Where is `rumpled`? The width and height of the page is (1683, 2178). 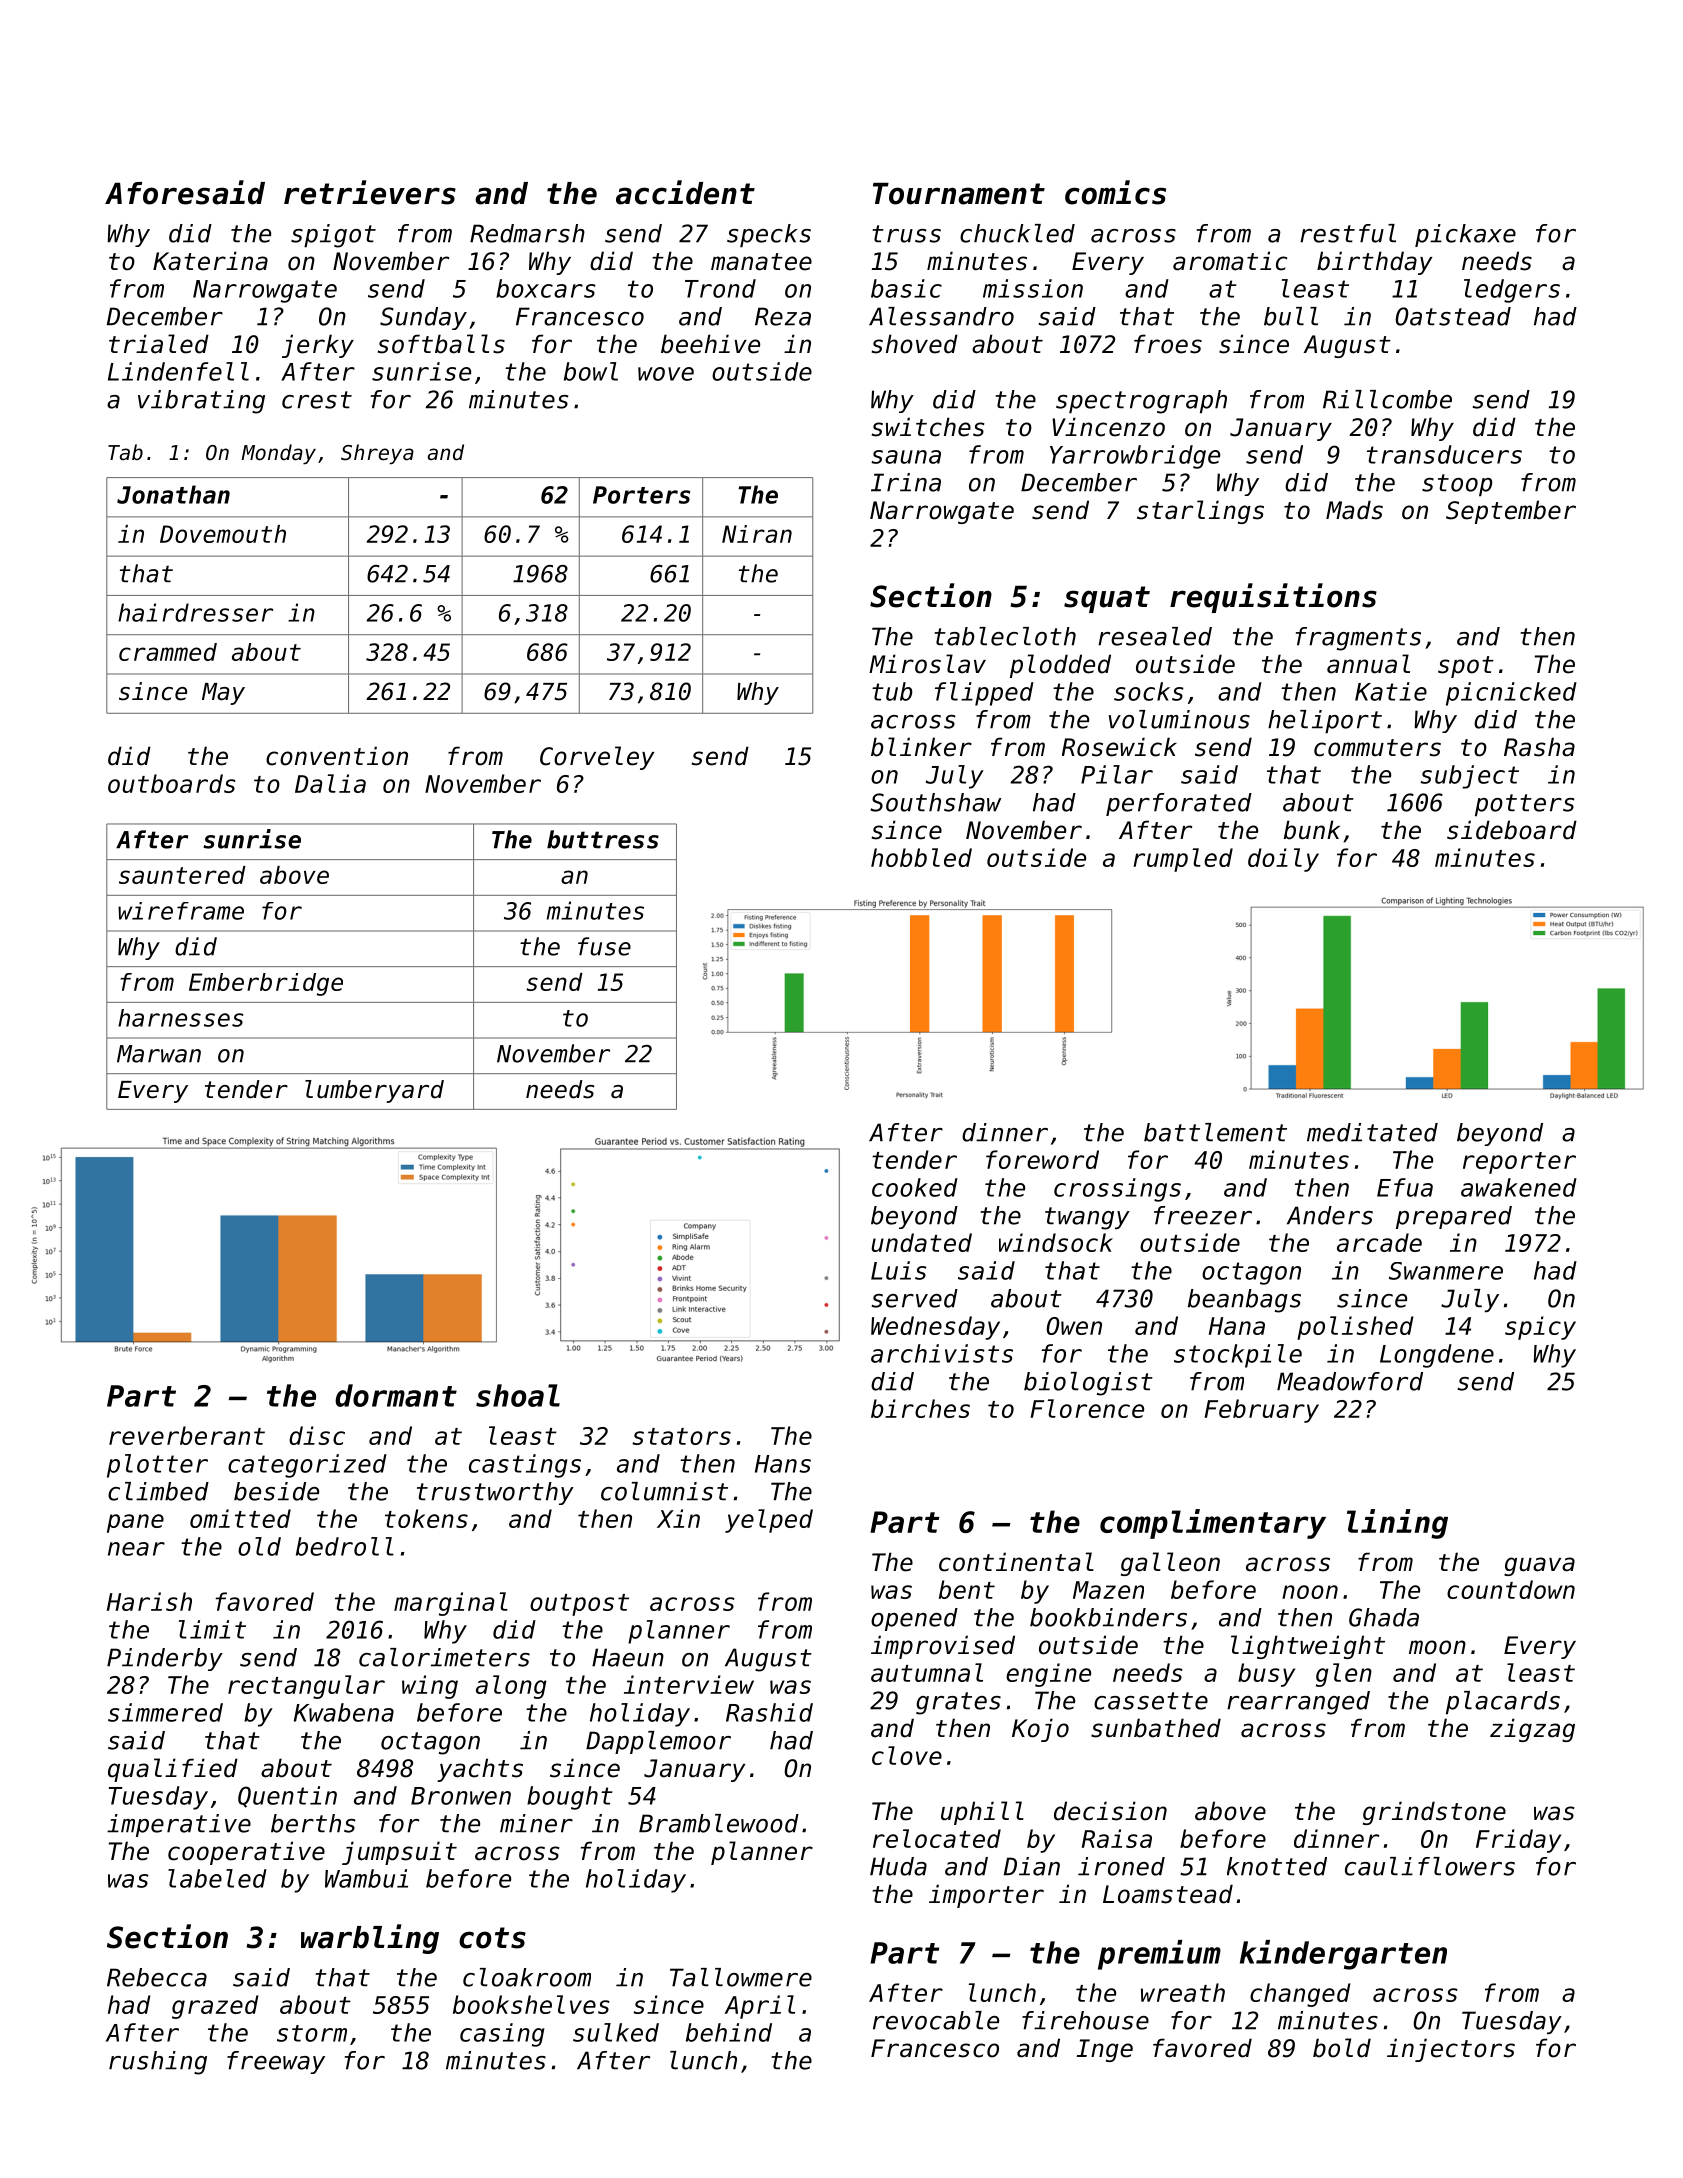 rumpled is located at coordinates (1183, 860).
